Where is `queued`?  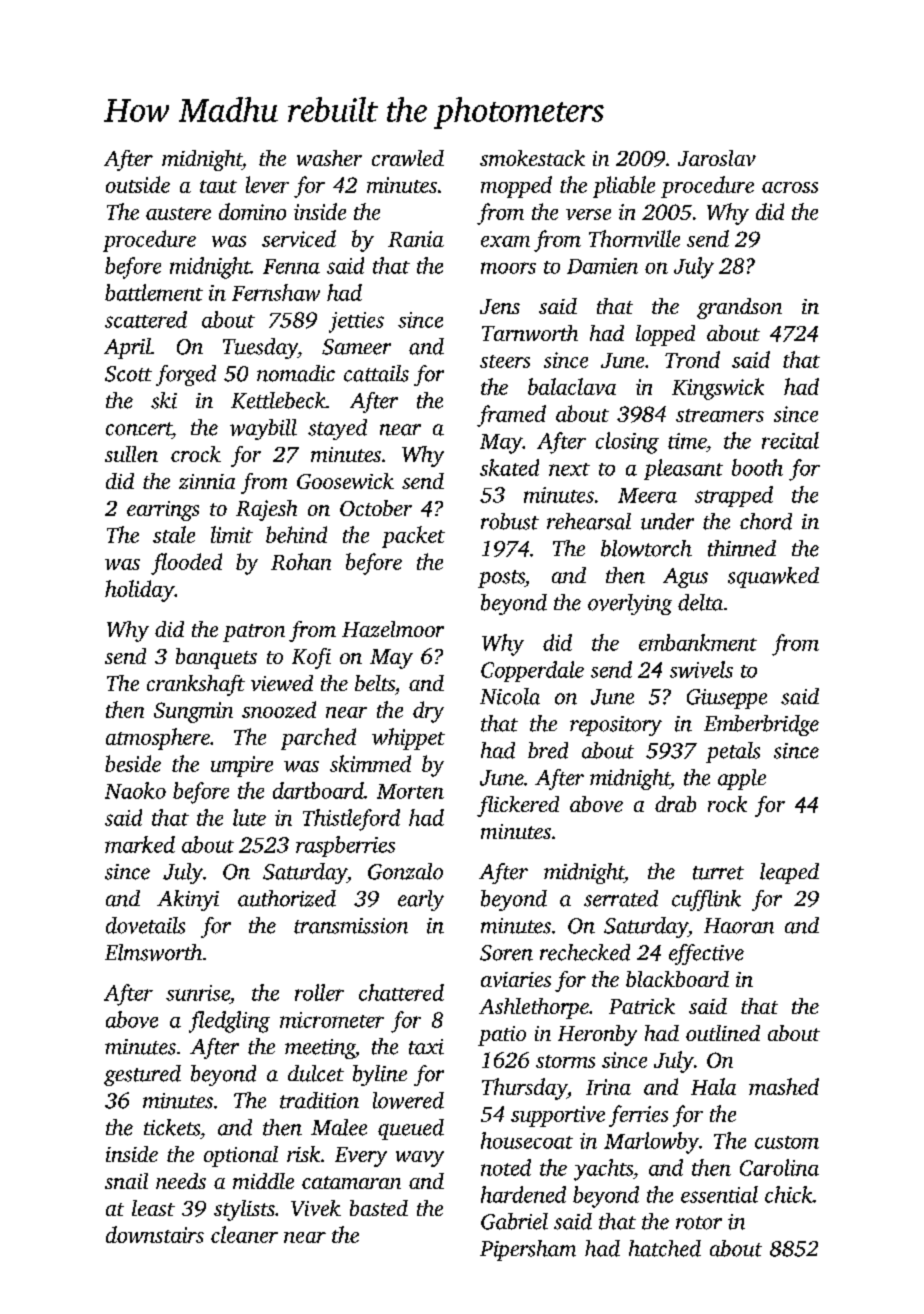
queued is located at coordinates (411, 1129).
